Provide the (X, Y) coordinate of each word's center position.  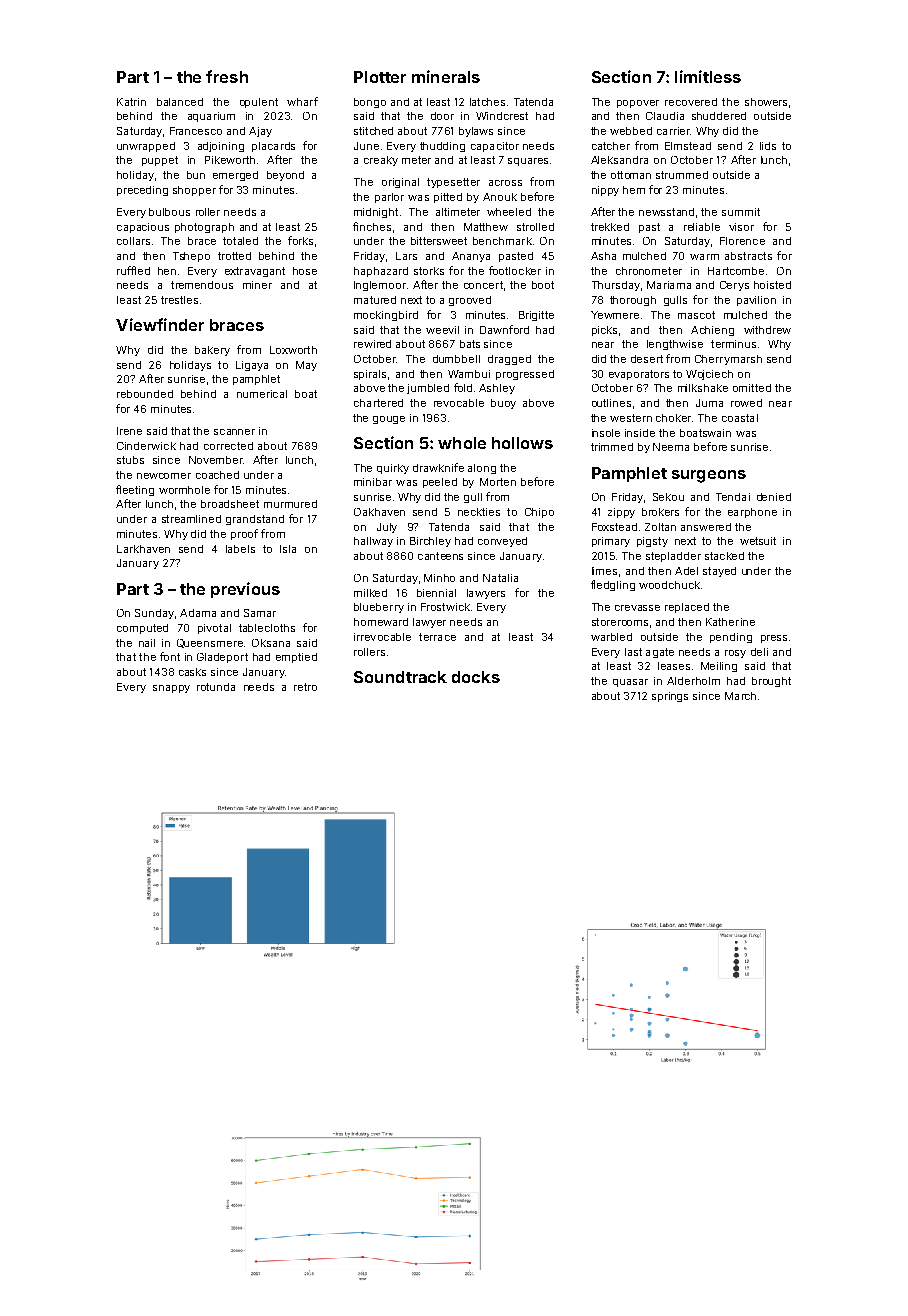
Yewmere (615, 315)
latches (487, 102)
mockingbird (386, 316)
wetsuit (758, 541)
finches (372, 226)
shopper (194, 191)
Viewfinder (160, 324)
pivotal (214, 629)
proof (244, 534)
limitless (708, 76)
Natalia (500, 578)
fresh (227, 76)
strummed (682, 175)
